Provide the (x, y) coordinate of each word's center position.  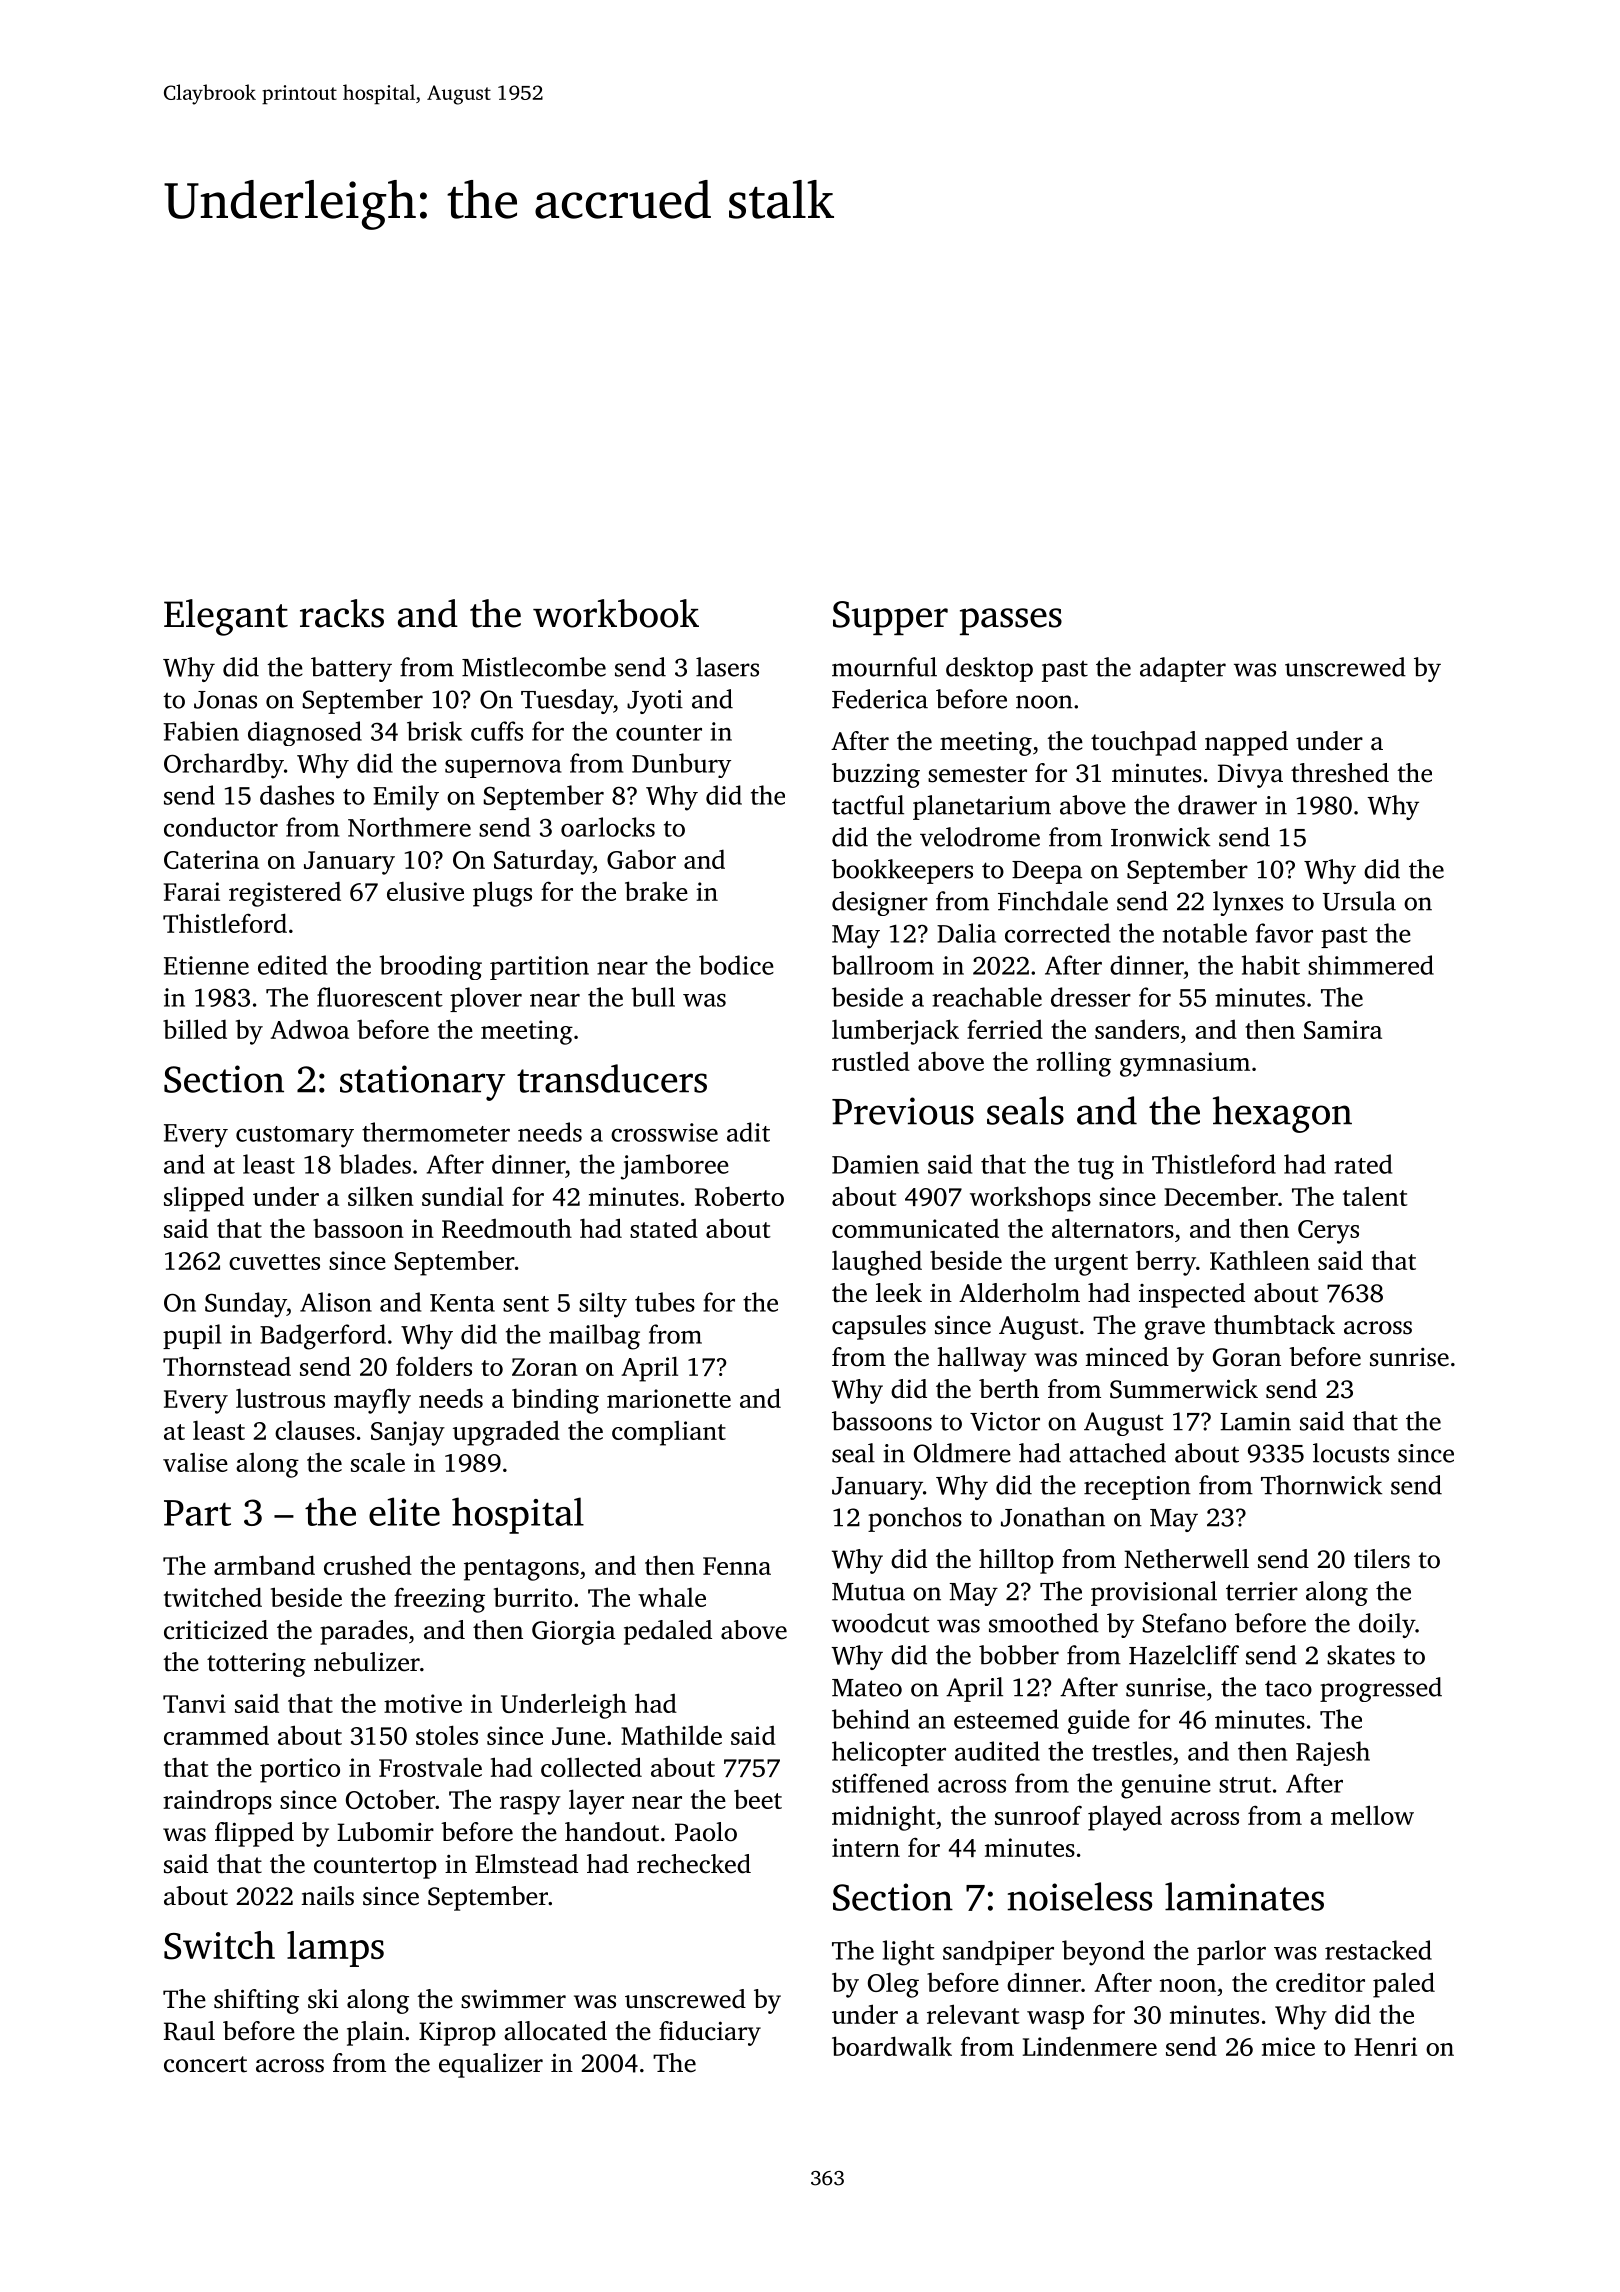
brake (656, 891)
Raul (189, 2031)
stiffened (880, 1783)
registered (285, 894)
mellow (1372, 1815)
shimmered (1371, 965)
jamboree (675, 1167)
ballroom (883, 965)
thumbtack (1274, 1325)
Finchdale (1053, 901)
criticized (216, 1630)
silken (381, 1196)
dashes (297, 795)
